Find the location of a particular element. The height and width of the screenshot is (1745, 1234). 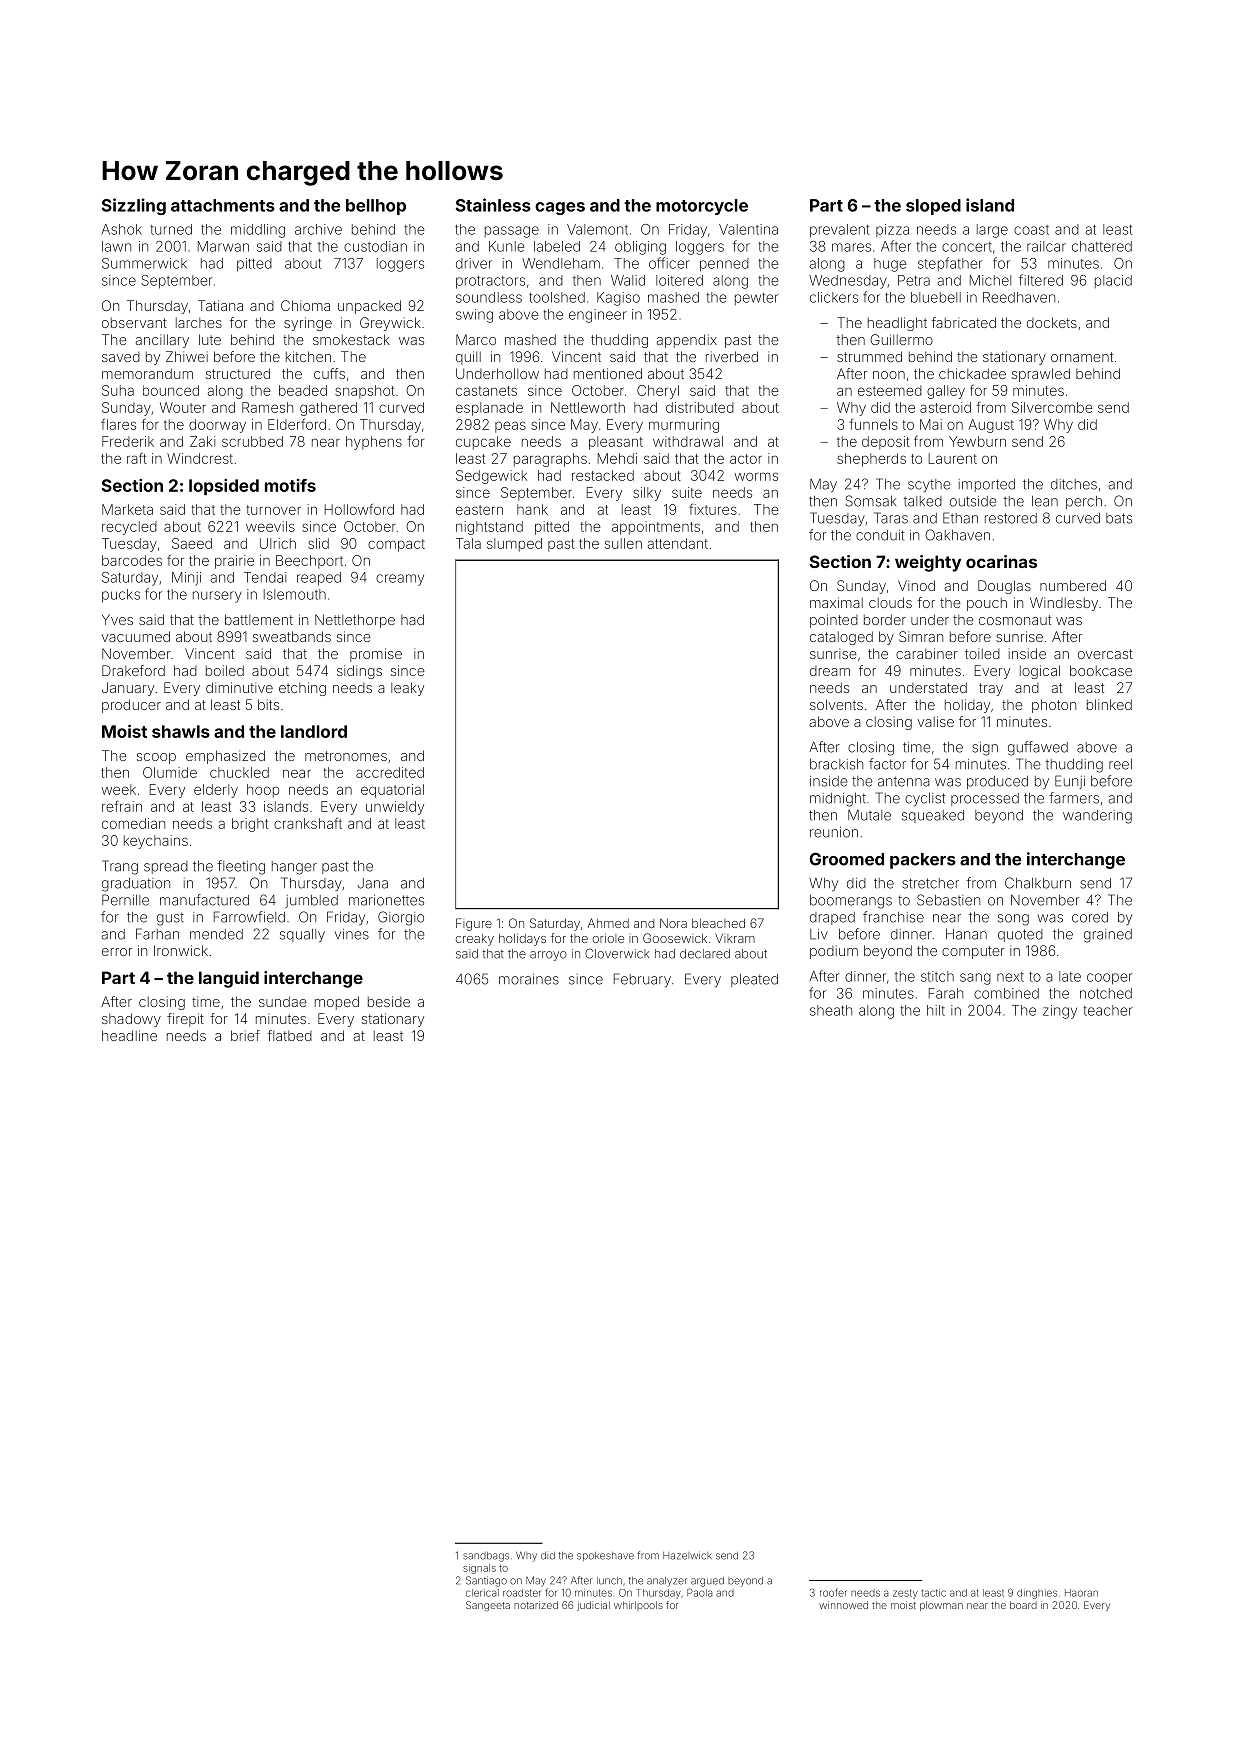

motorcycle is located at coordinates (702, 207).
